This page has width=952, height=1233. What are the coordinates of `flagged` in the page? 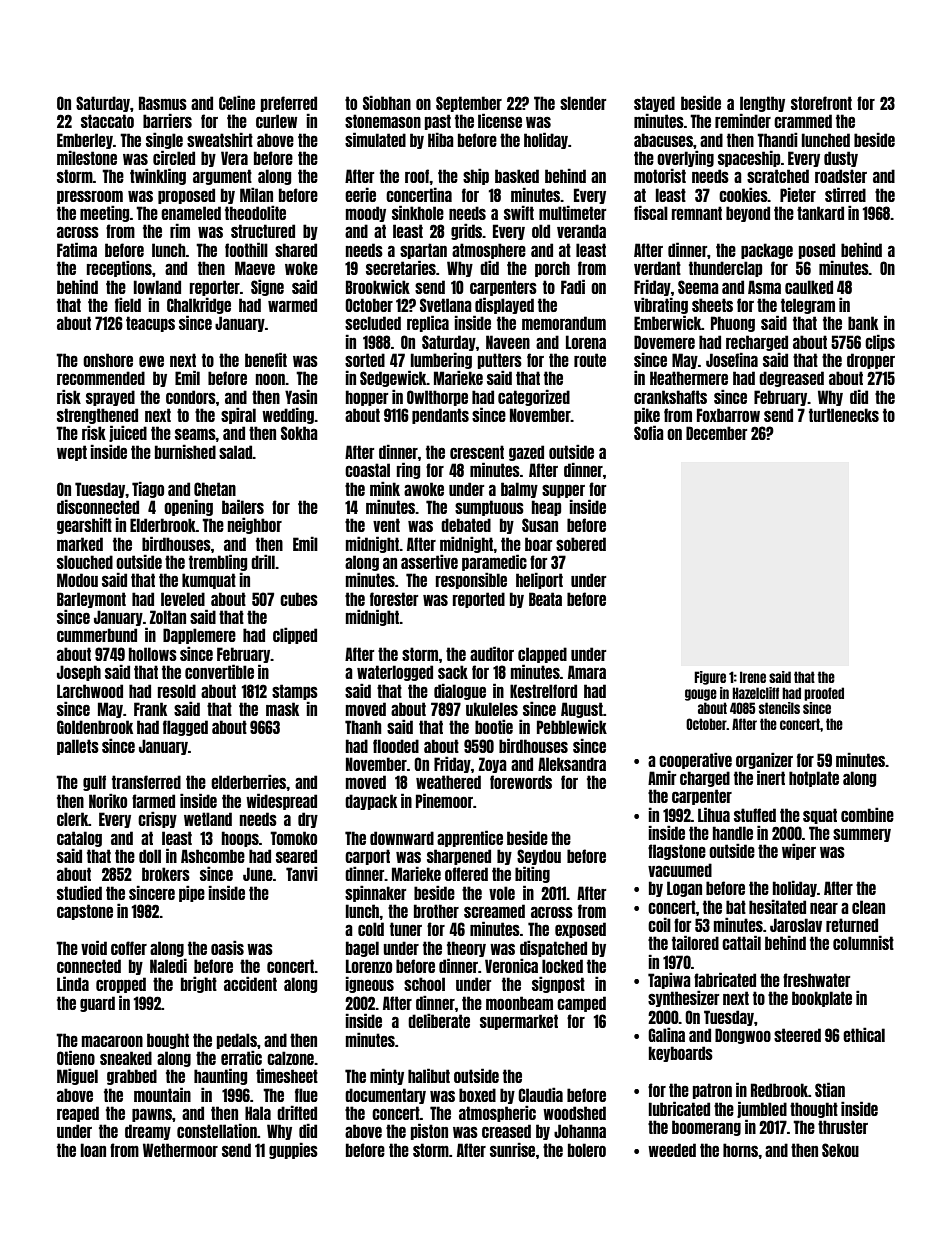 It's located at (185, 728).
